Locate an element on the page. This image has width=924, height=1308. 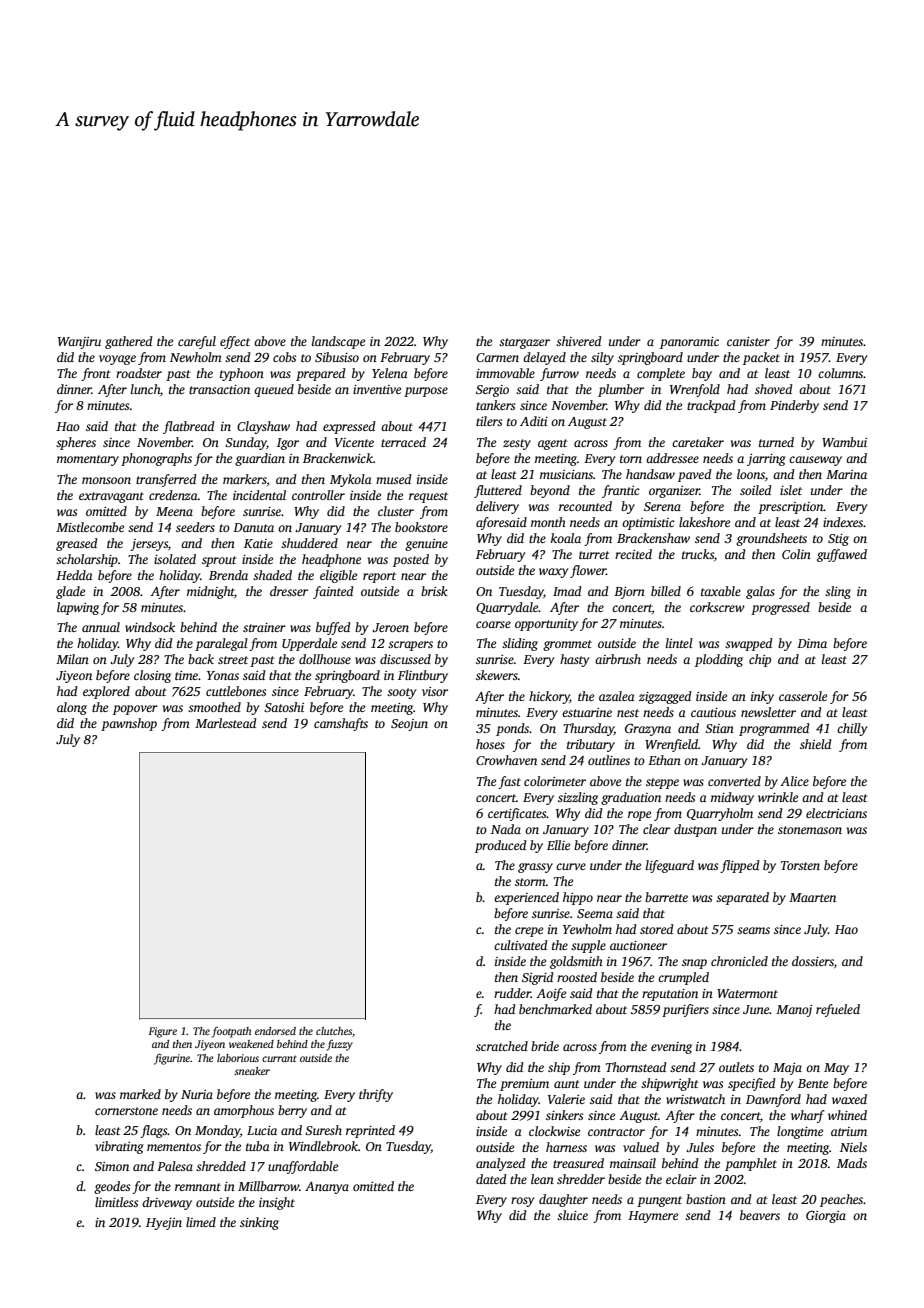
Hedda is located at coordinates (74, 575).
